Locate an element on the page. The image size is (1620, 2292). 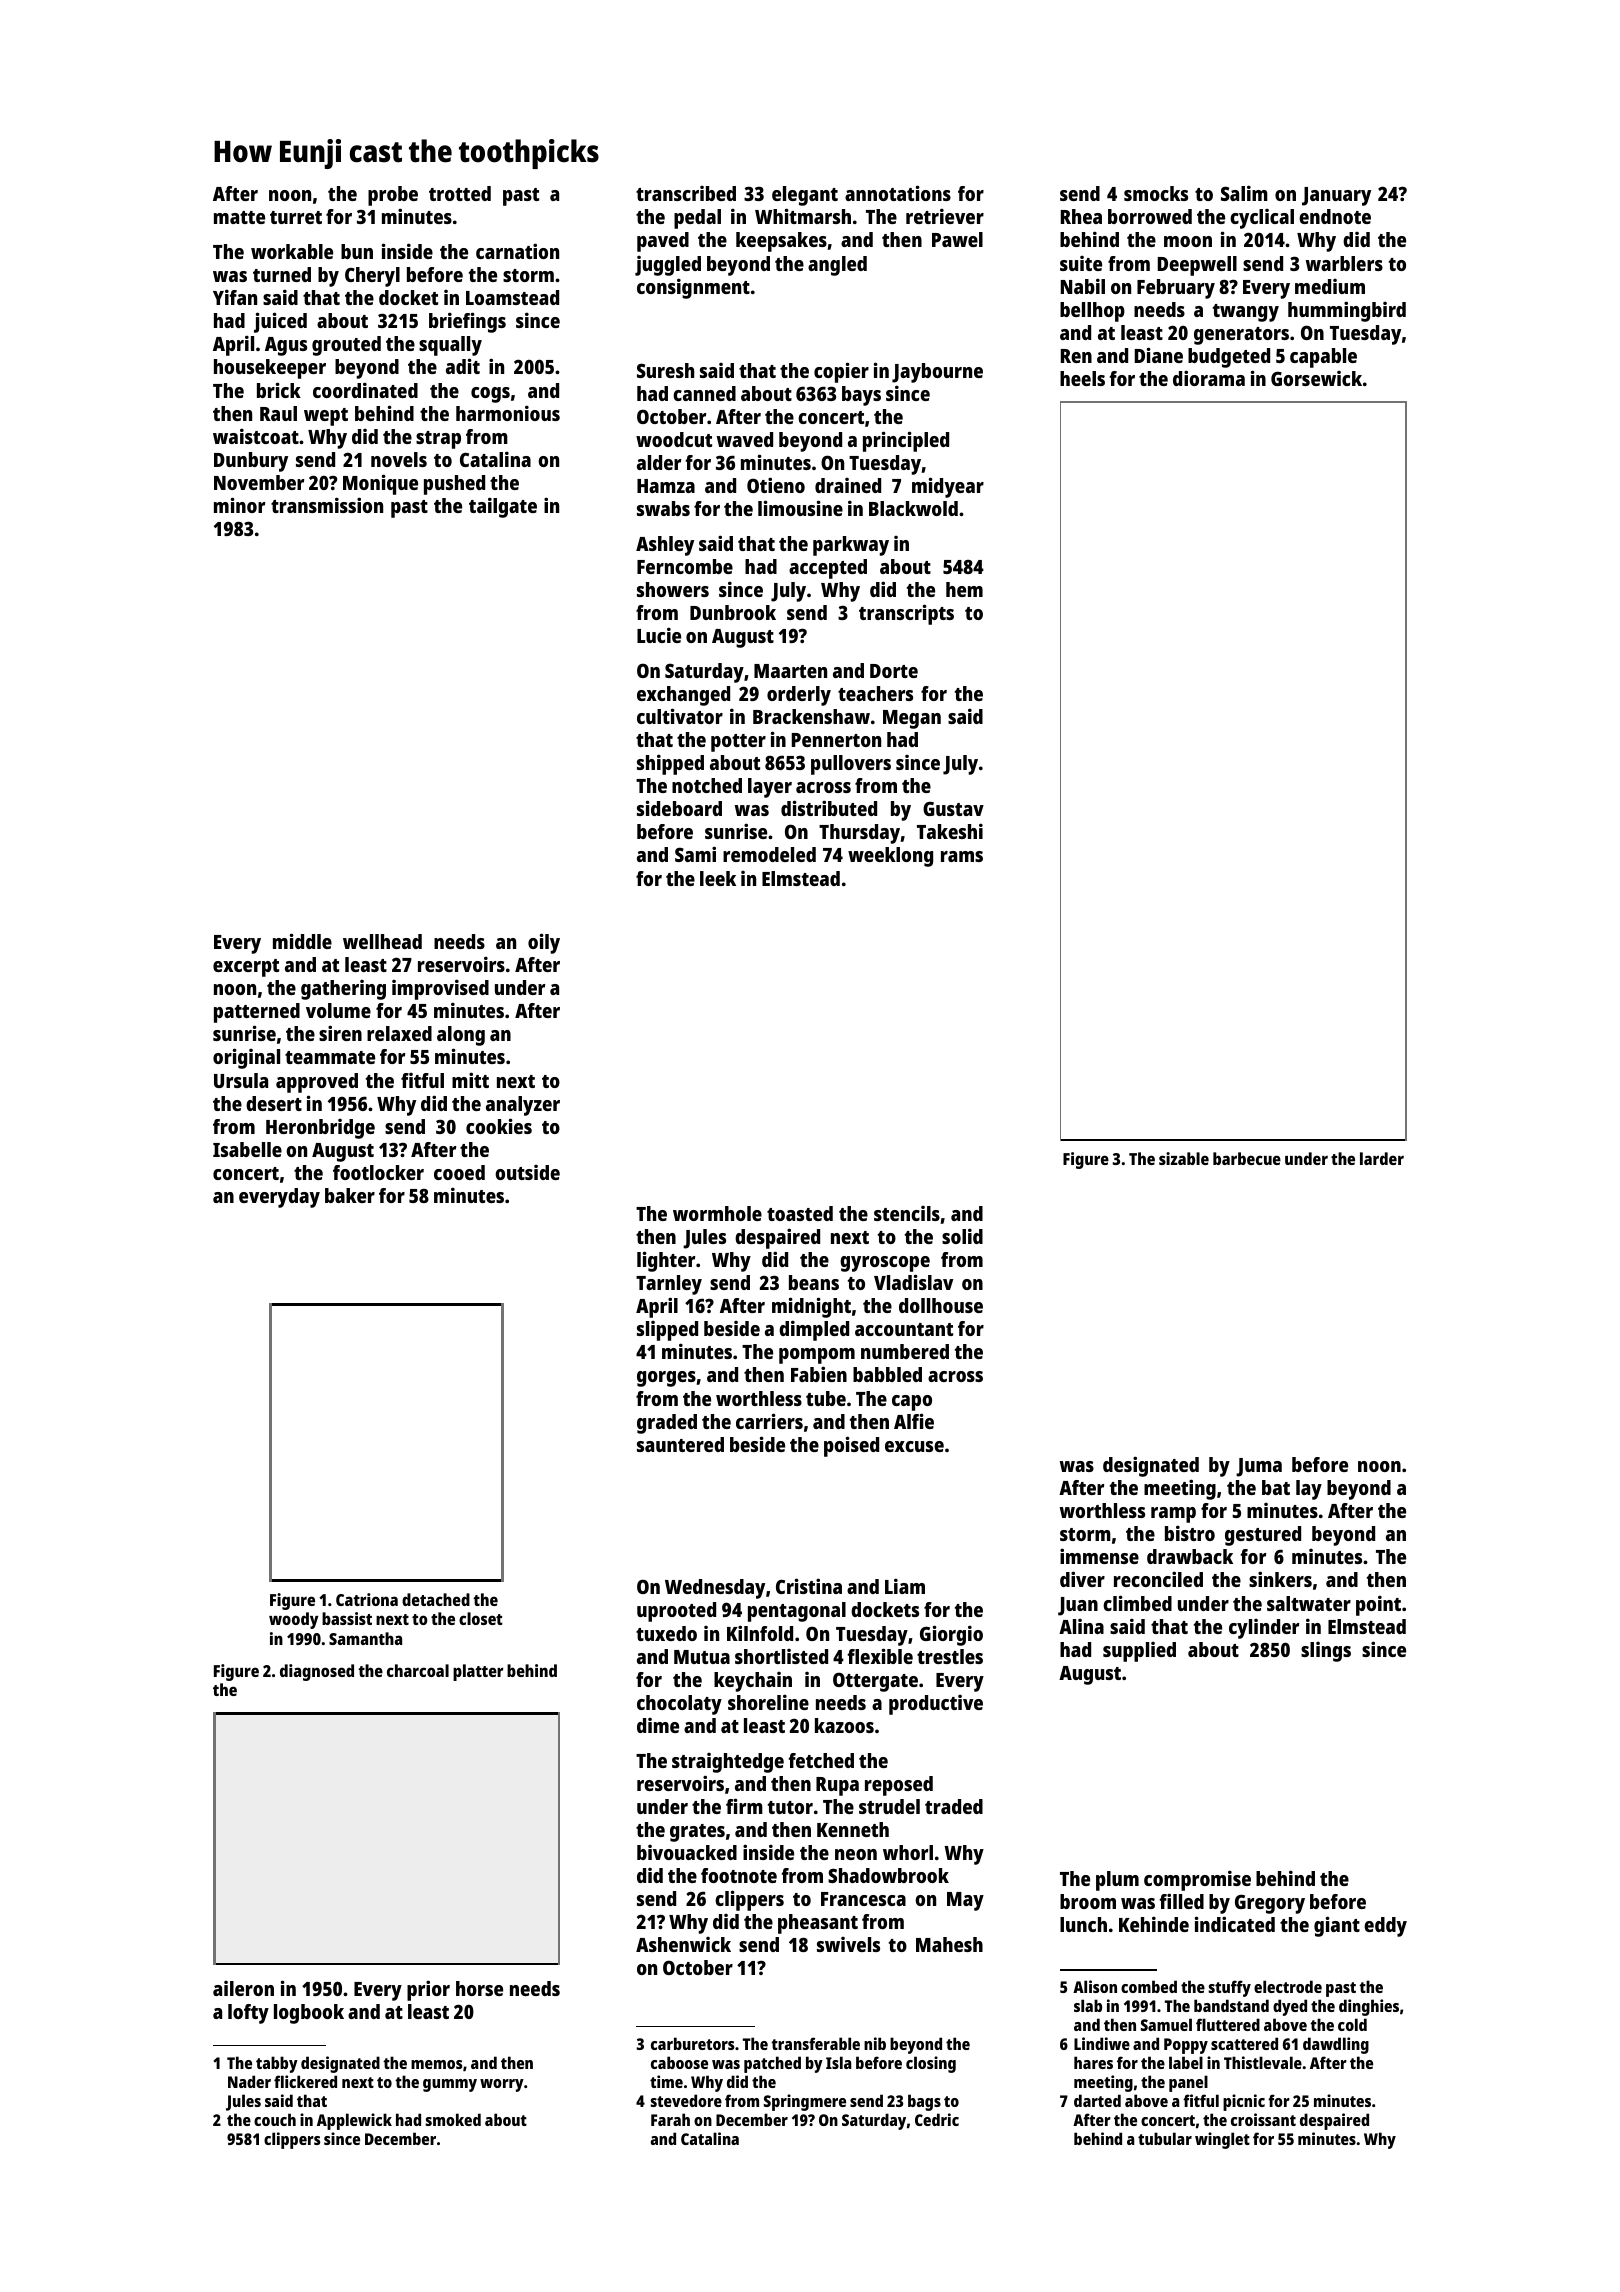
hem is located at coordinates (964, 589).
